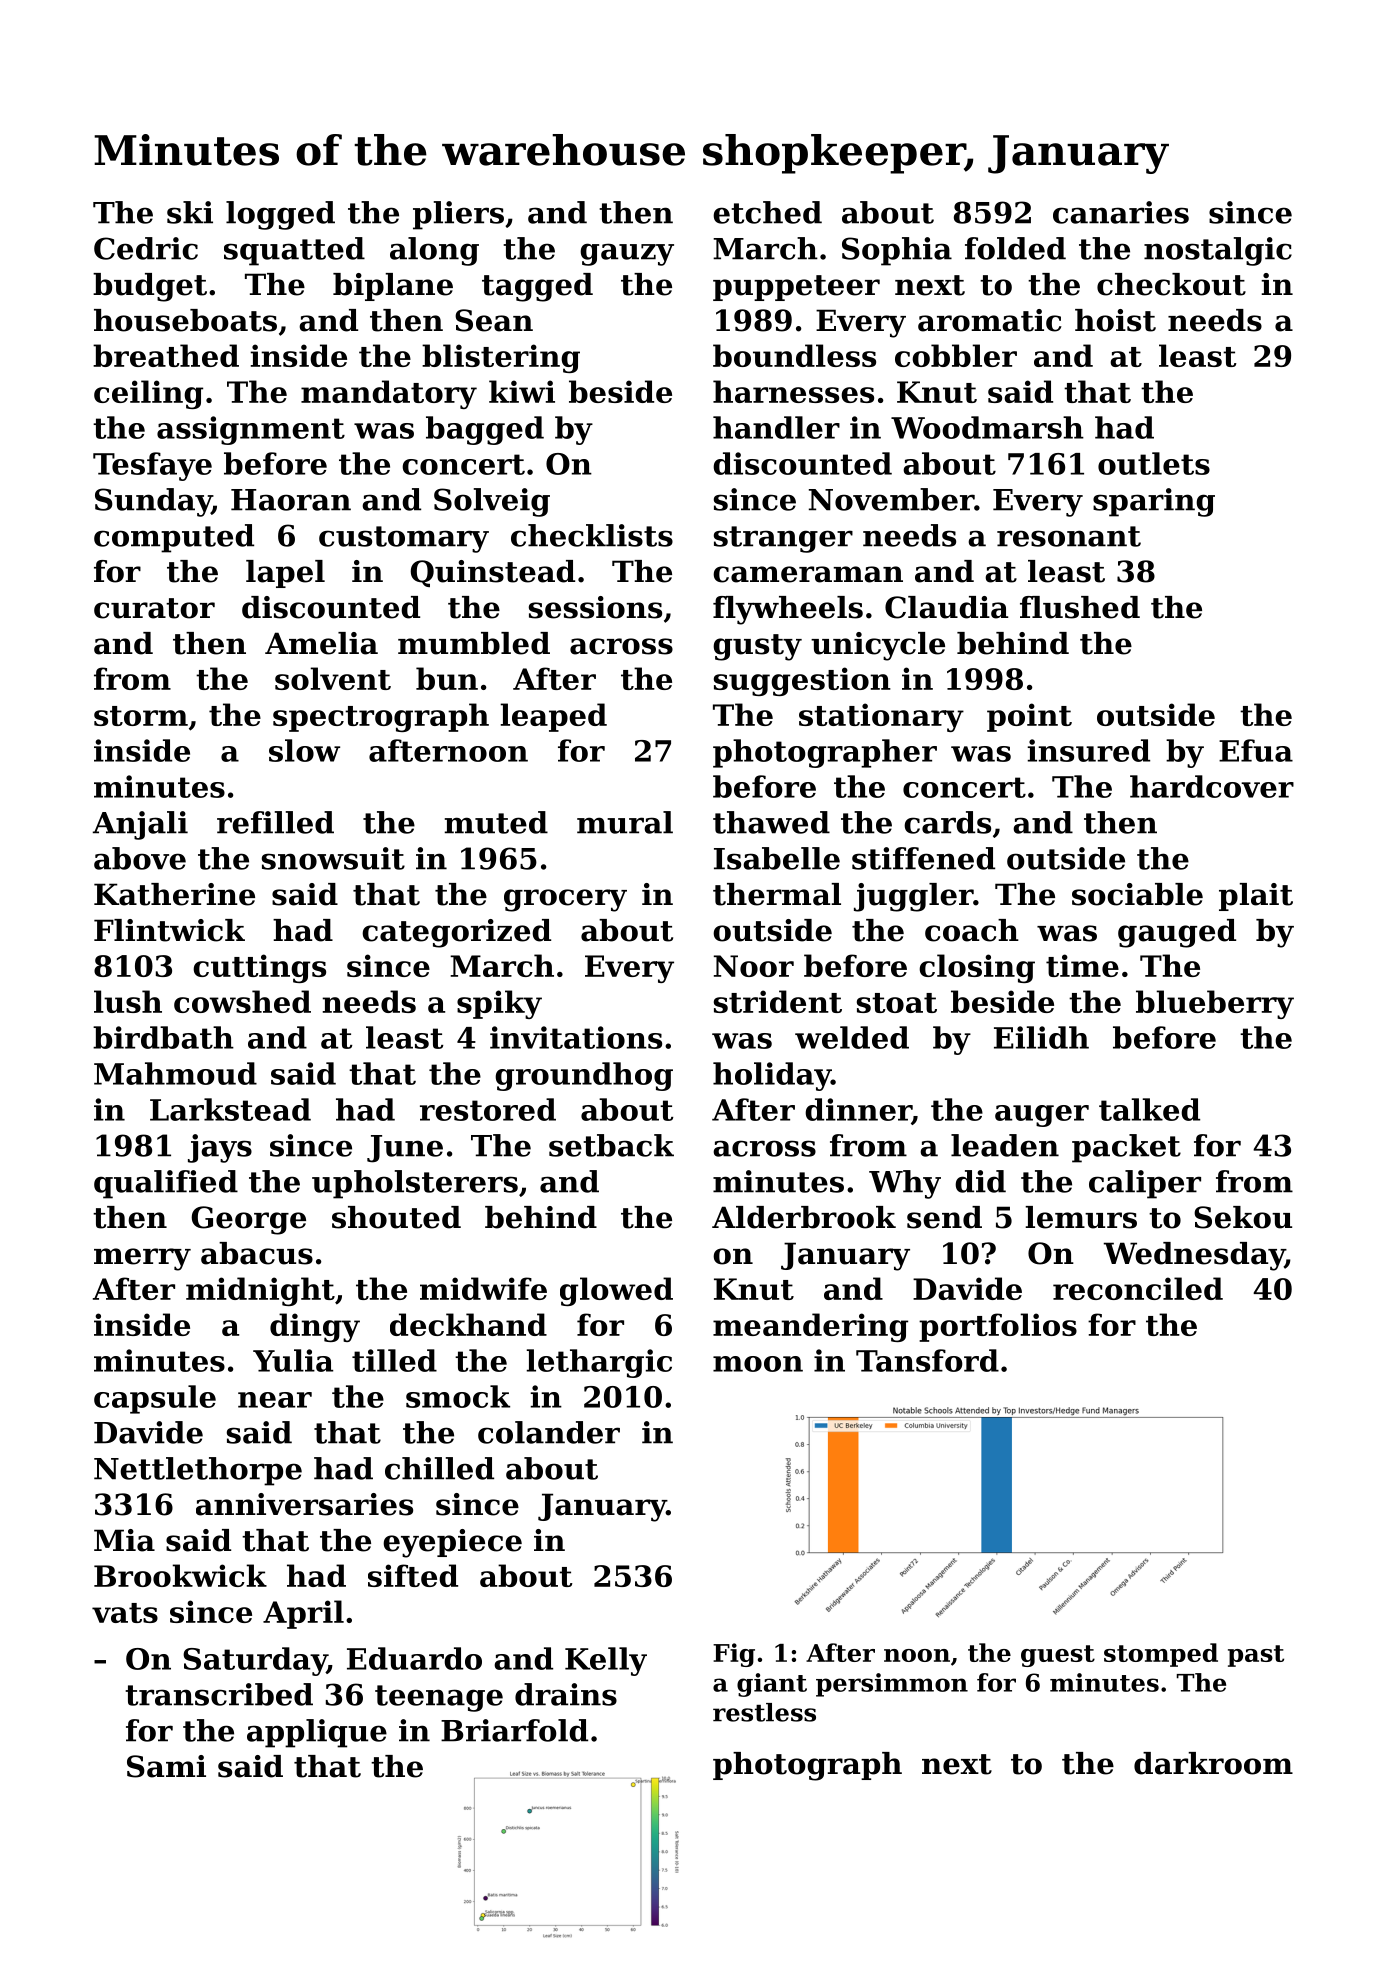 This document has height=1969, width=1386. I want to click on pliers, so click(458, 215).
